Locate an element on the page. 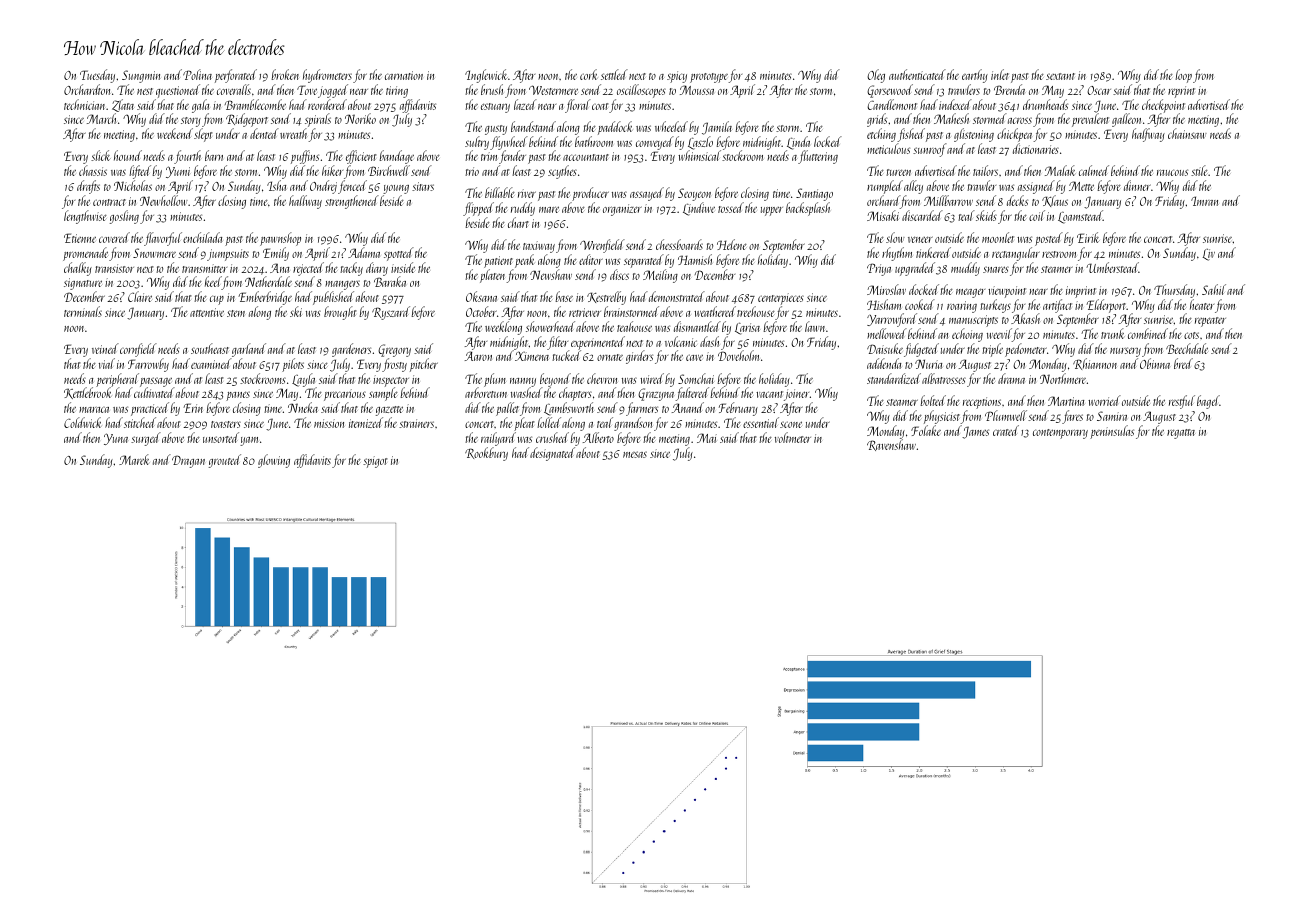 The width and height of the page is (1308, 924). designated is located at coordinates (552, 454).
